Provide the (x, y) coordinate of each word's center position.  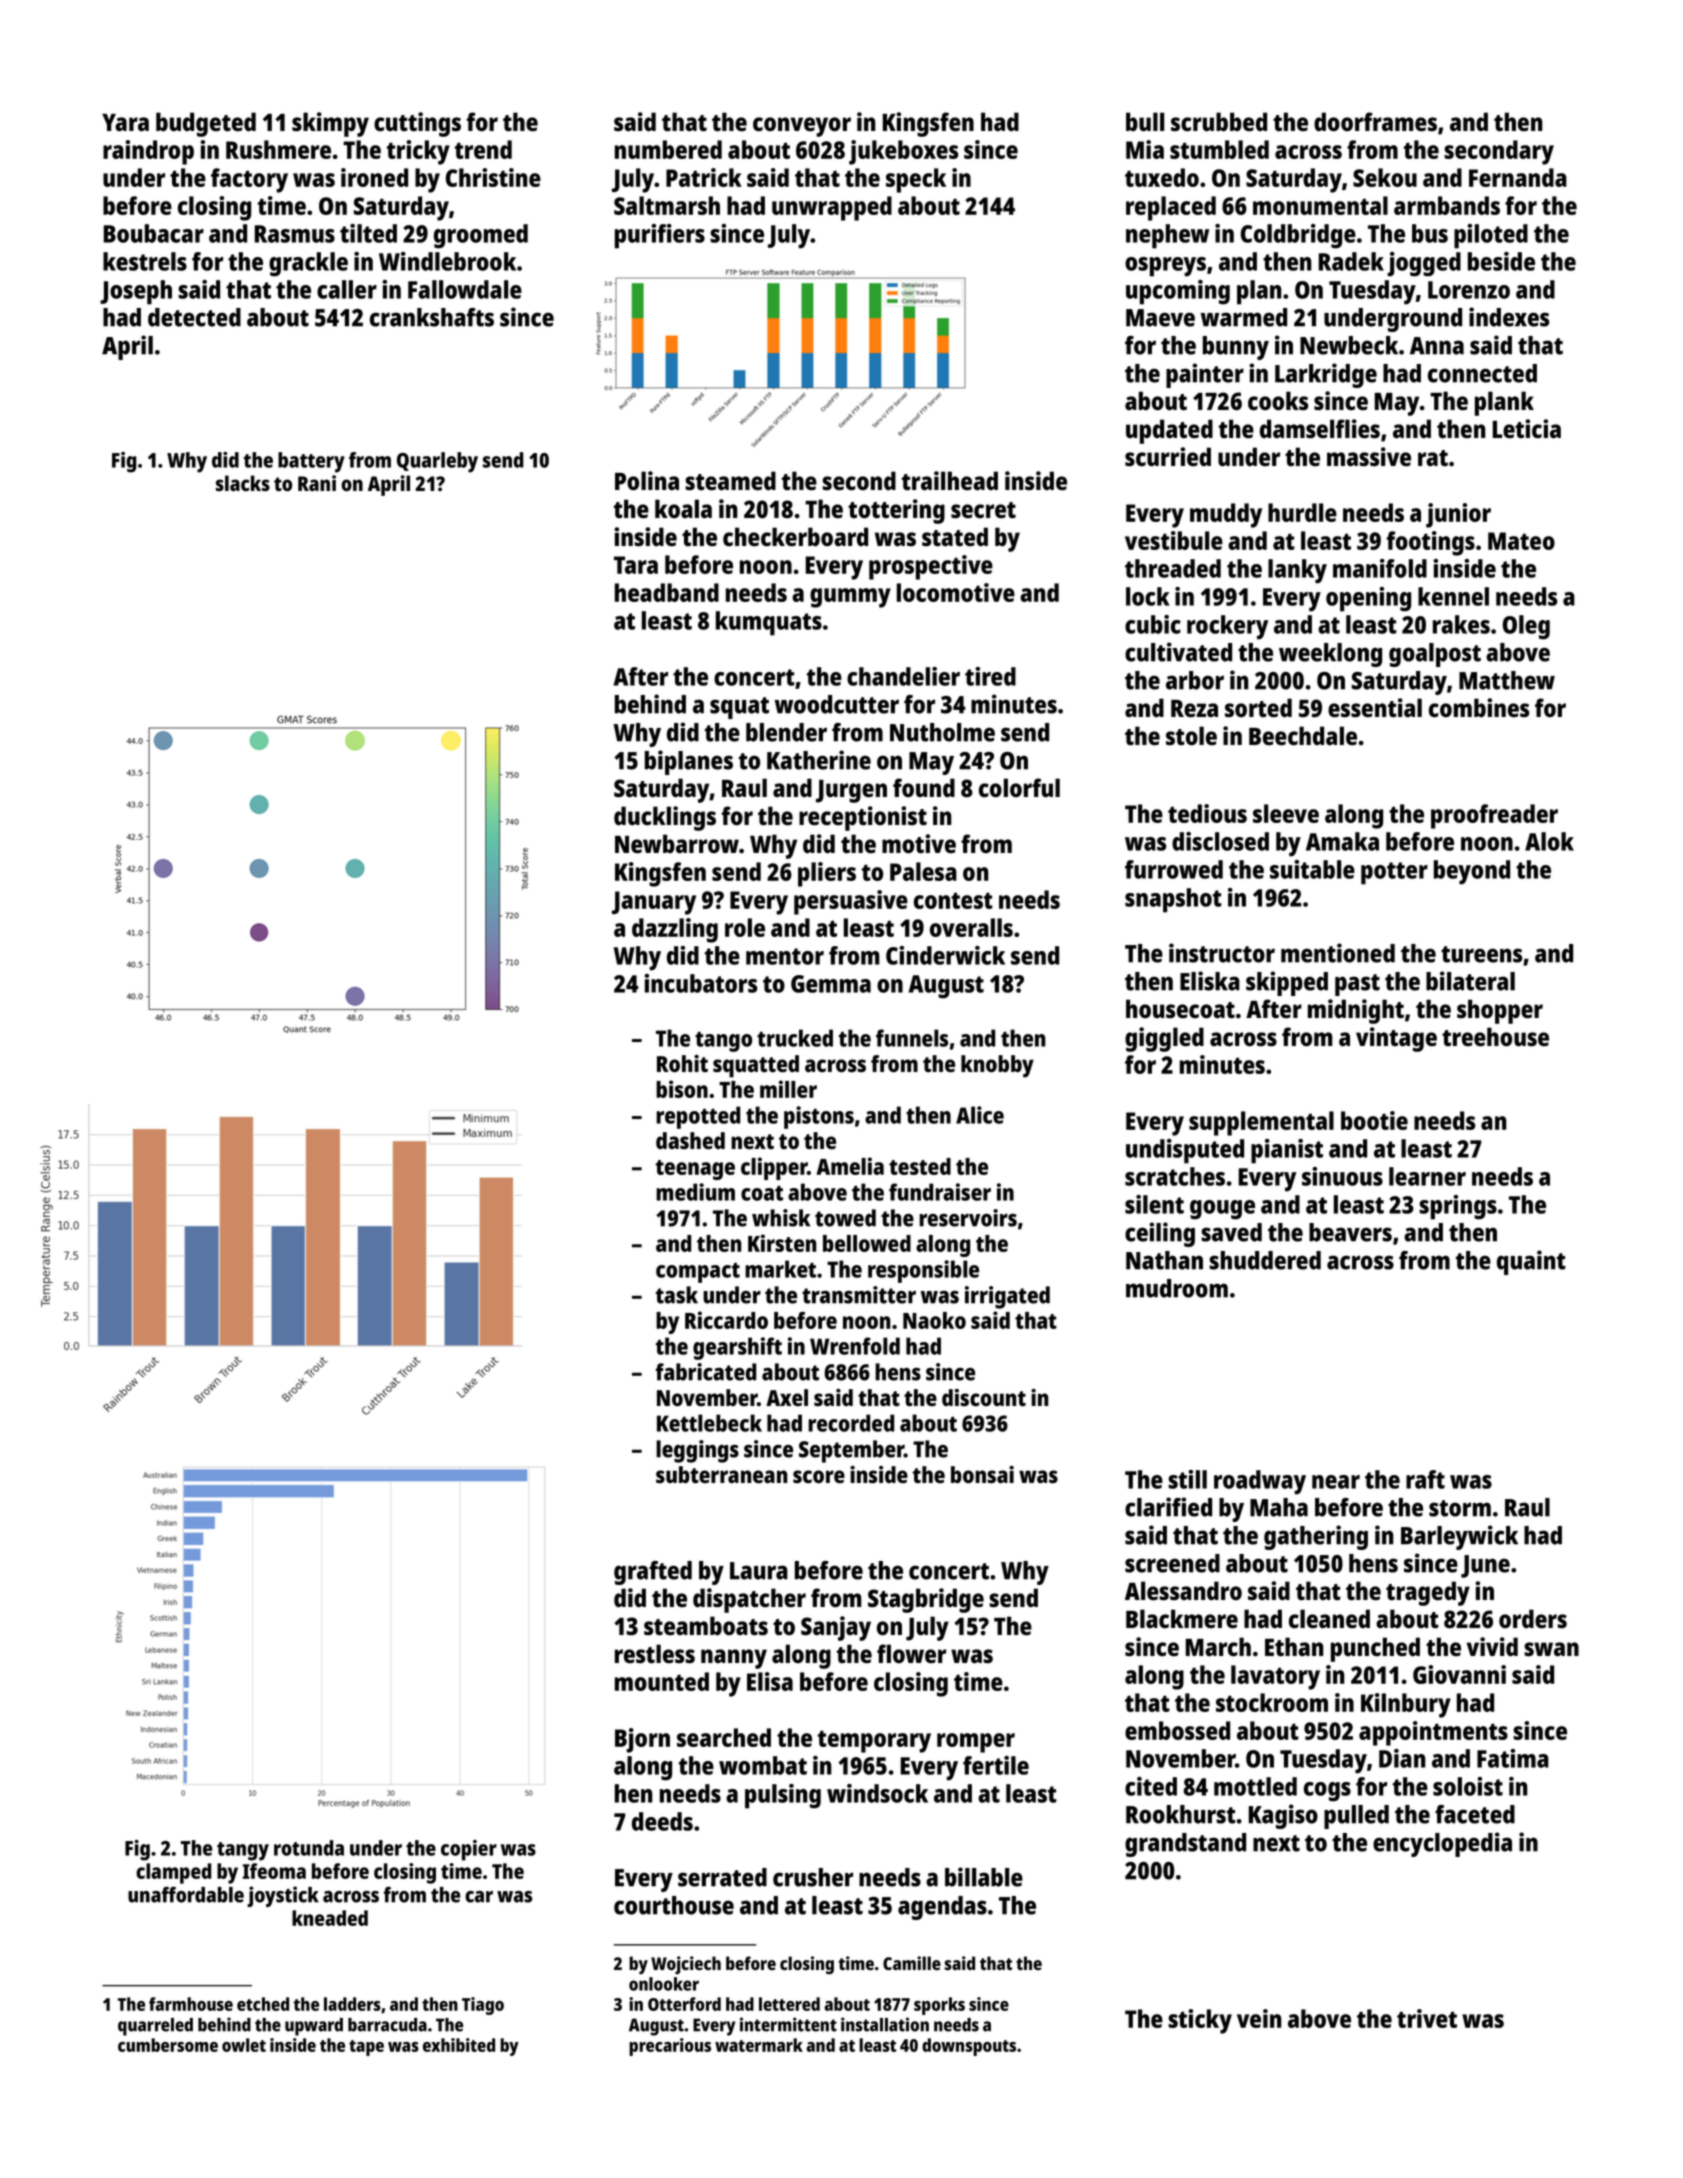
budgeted (206, 124)
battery (311, 462)
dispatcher (749, 1600)
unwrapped (832, 208)
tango (723, 1042)
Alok (1549, 841)
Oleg (1526, 627)
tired (990, 676)
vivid (1492, 1647)
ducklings (665, 818)
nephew (1167, 236)
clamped (173, 1873)
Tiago (483, 2006)
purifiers (660, 236)
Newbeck (1349, 345)
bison (682, 1089)
